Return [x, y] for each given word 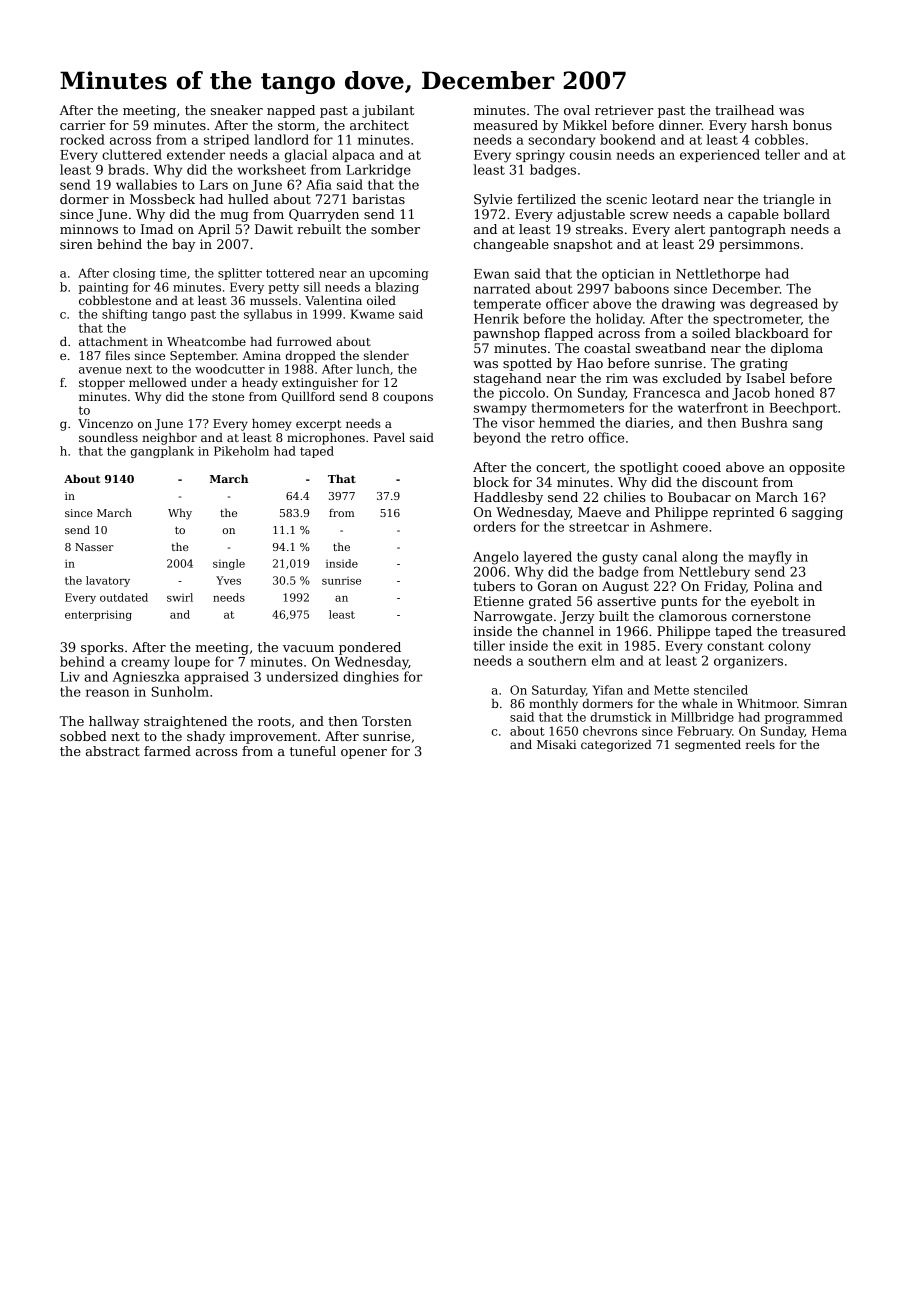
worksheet [271, 169]
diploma [797, 349]
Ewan [492, 274]
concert [561, 467]
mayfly [770, 558]
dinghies [371, 678]
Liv [70, 677]
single [229, 564]
